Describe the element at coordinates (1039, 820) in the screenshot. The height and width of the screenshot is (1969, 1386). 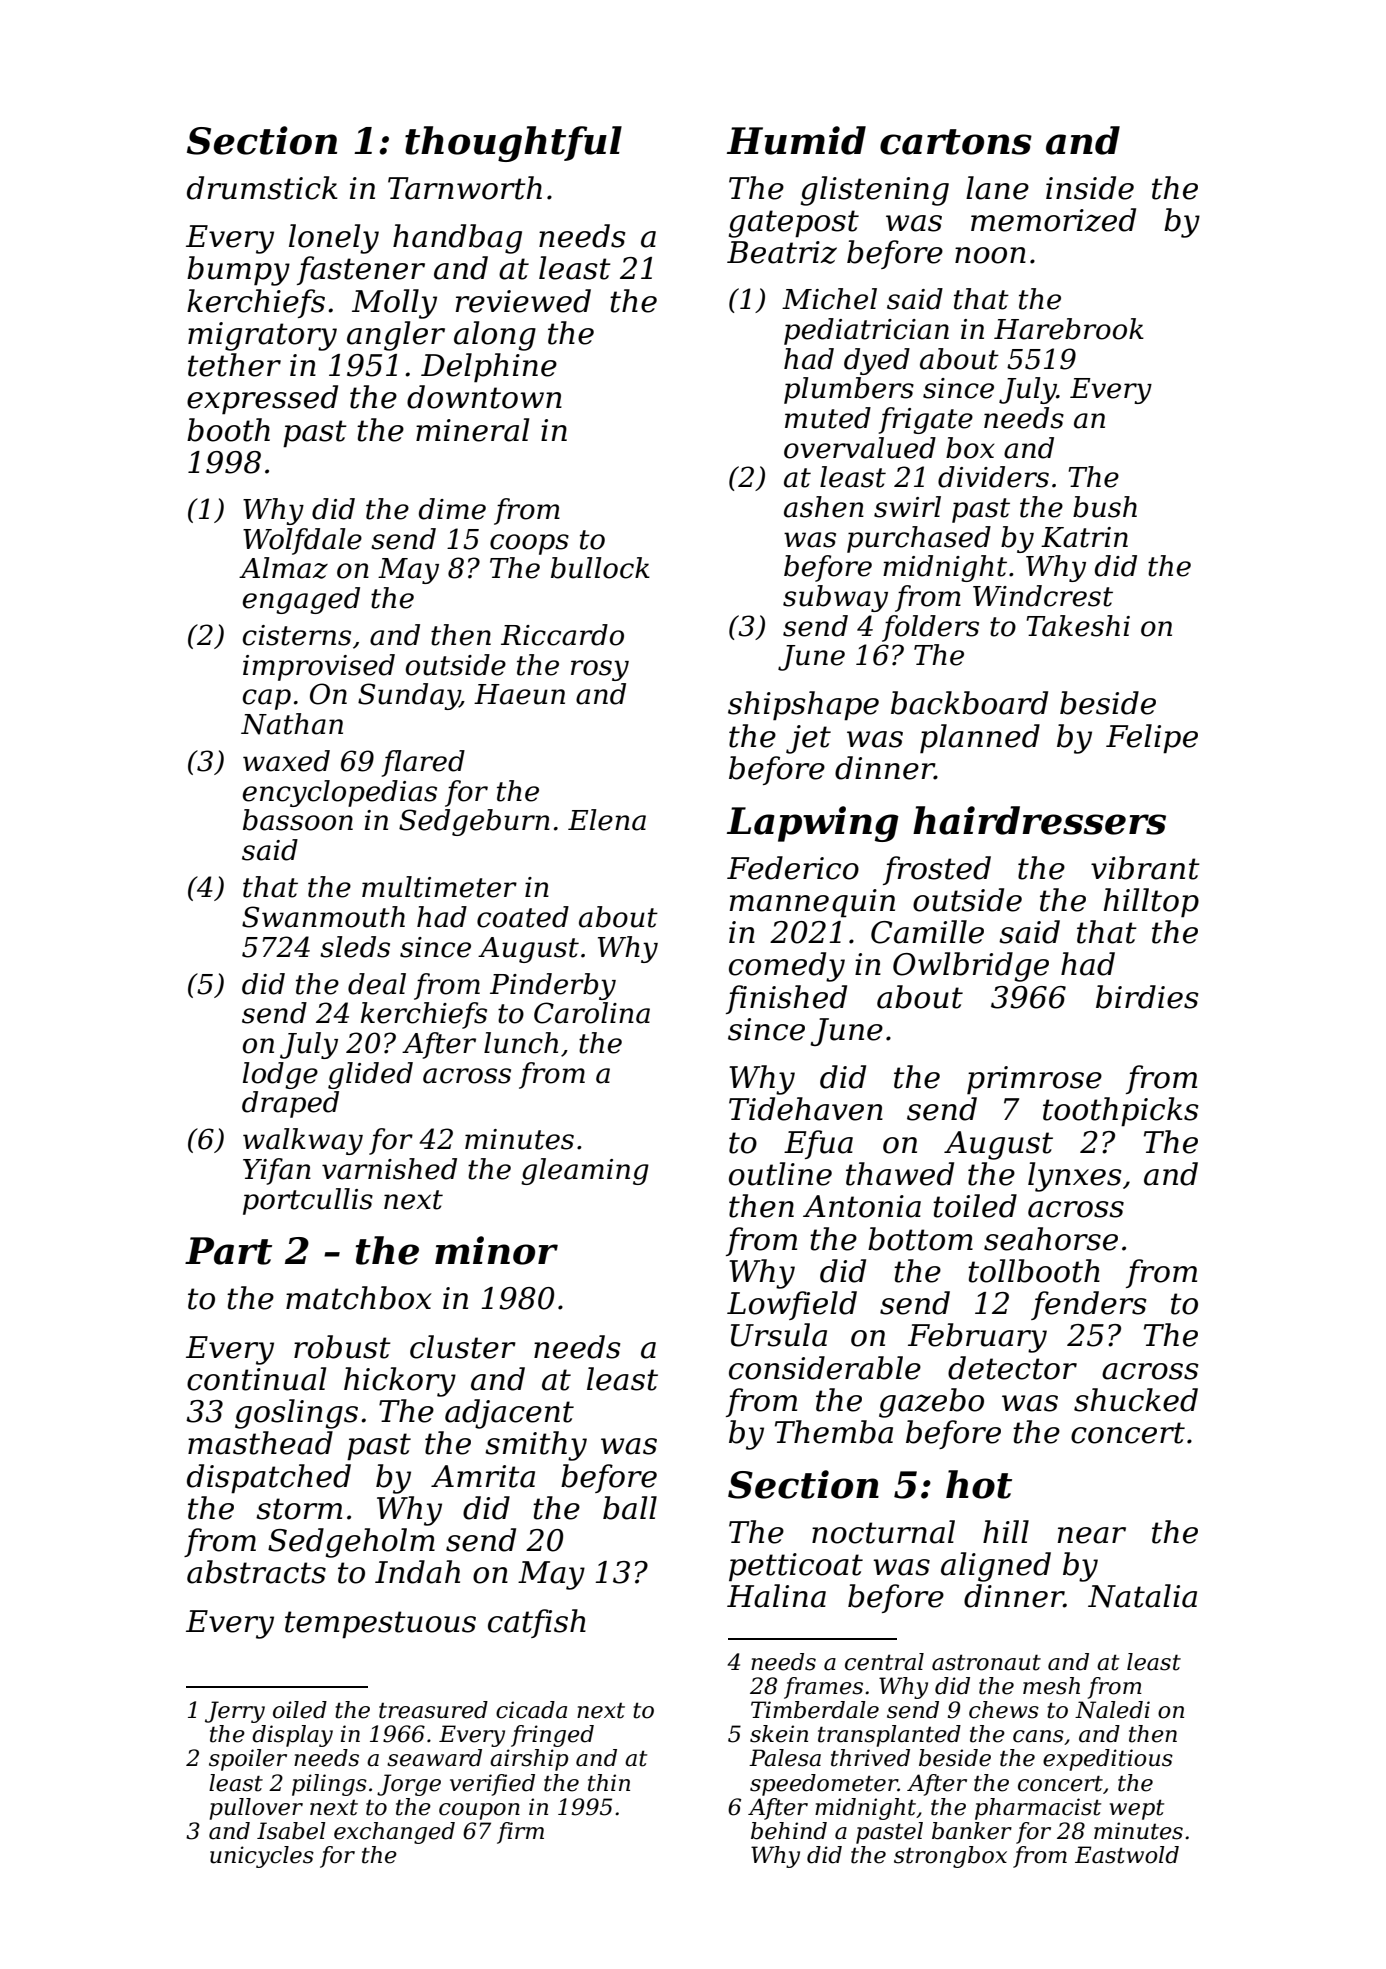
I see `hairdressers` at that location.
